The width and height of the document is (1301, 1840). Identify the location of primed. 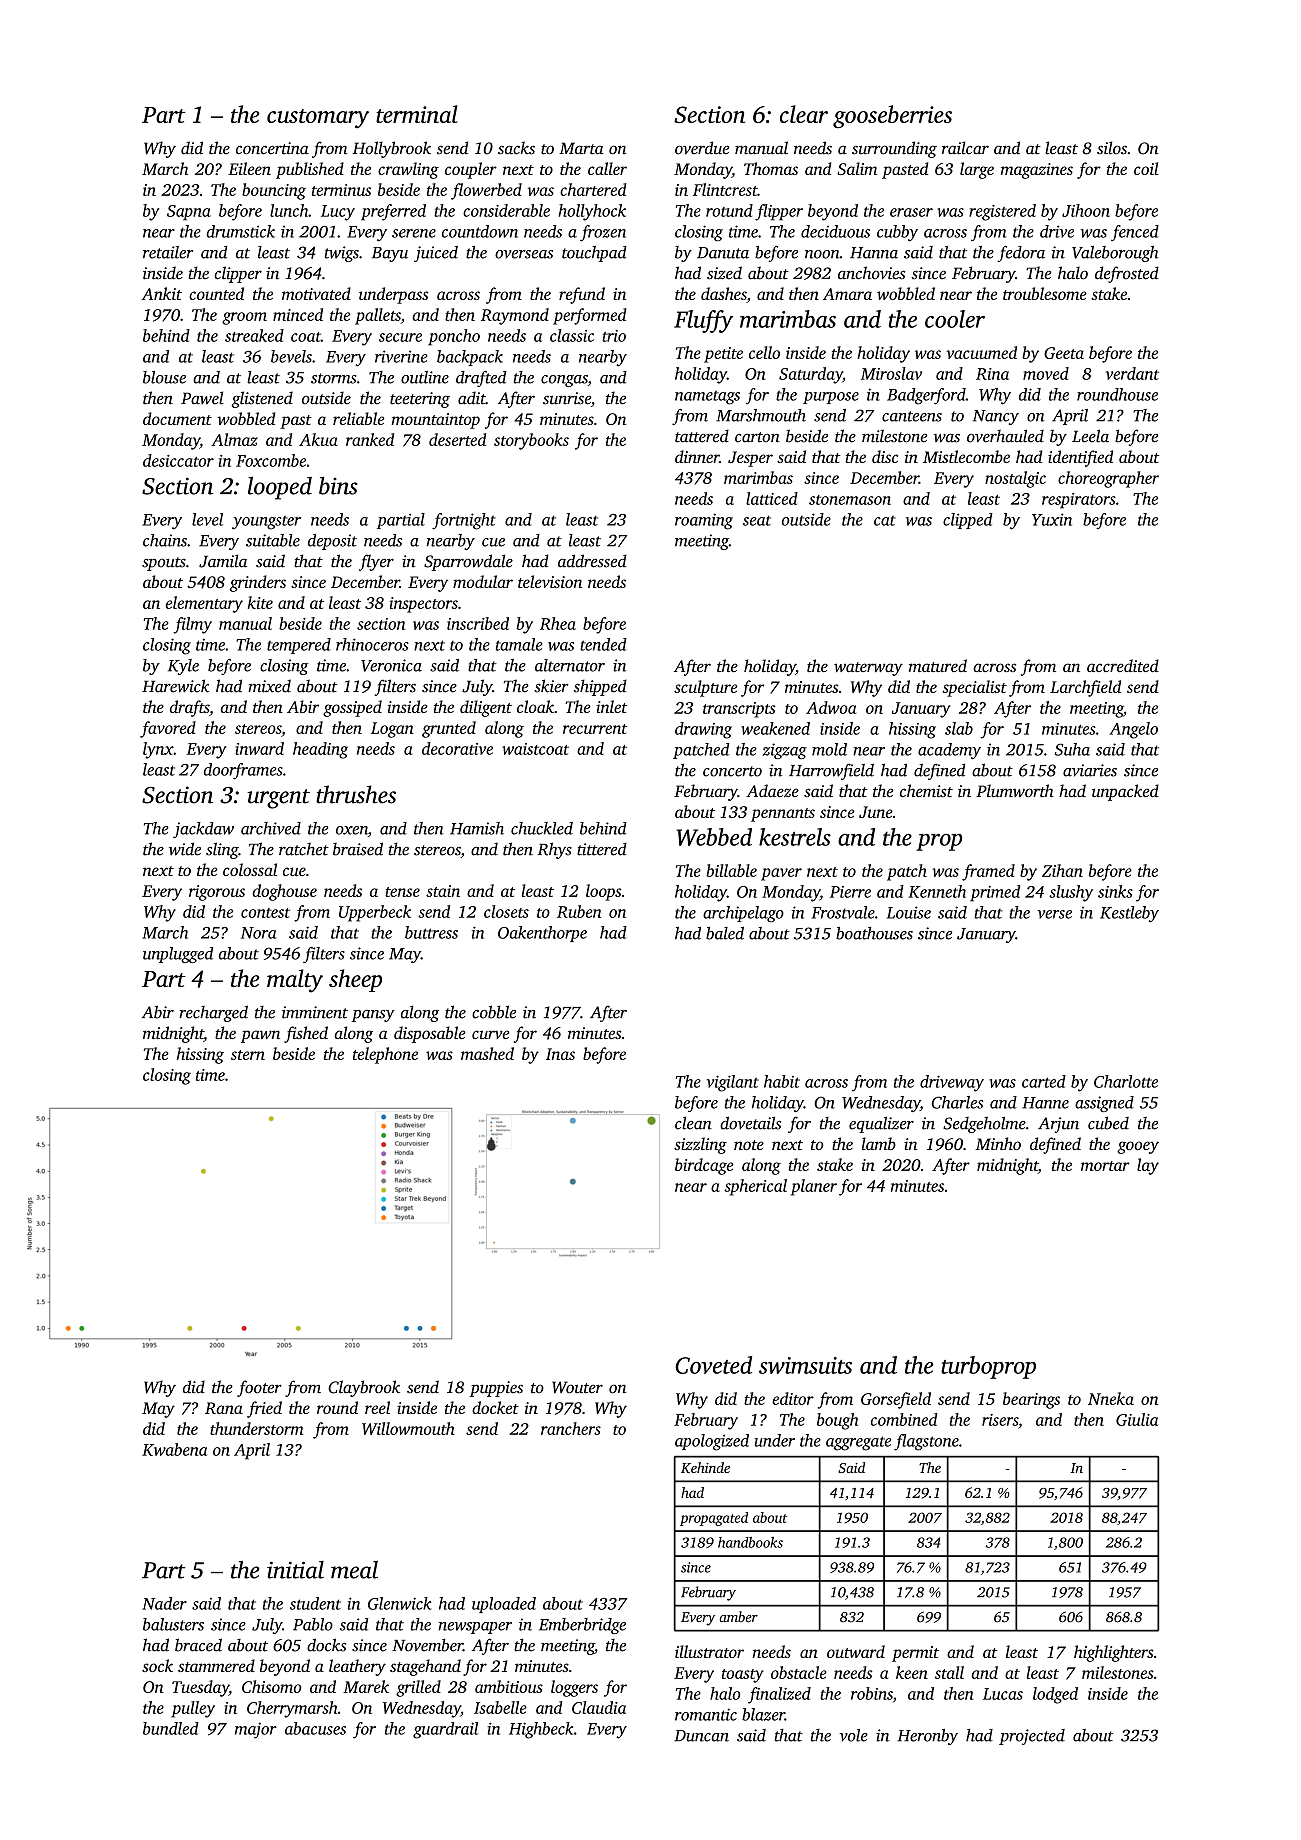
(995, 893).
